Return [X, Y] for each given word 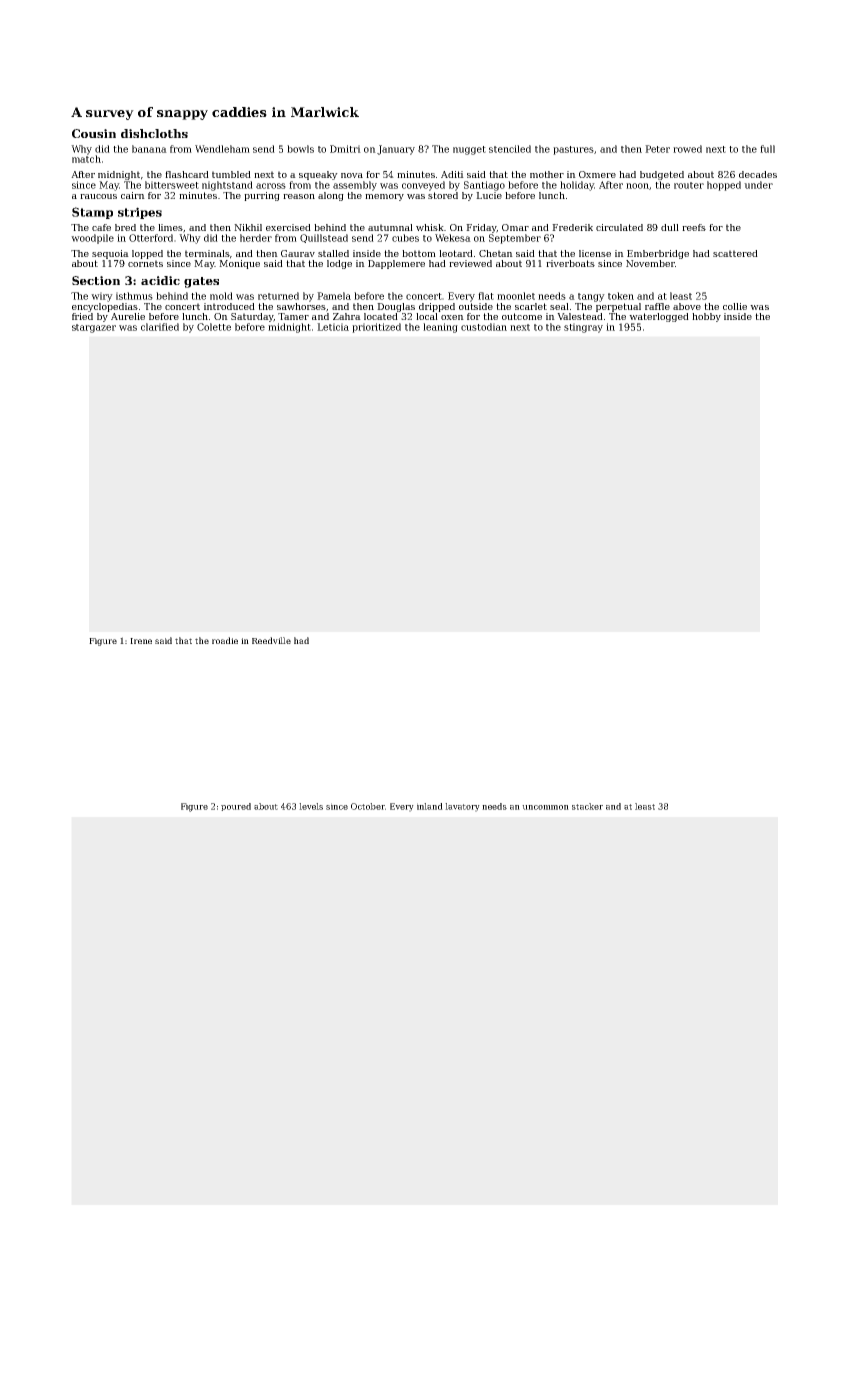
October [368, 806]
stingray [583, 328]
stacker [587, 806]
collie [735, 306]
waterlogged [659, 317]
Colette [214, 327]
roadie [225, 640]
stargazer [94, 328]
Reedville [271, 640]
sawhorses [301, 306]
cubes [405, 238]
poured [236, 807]
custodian [484, 327]
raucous [98, 196]
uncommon [545, 807]
